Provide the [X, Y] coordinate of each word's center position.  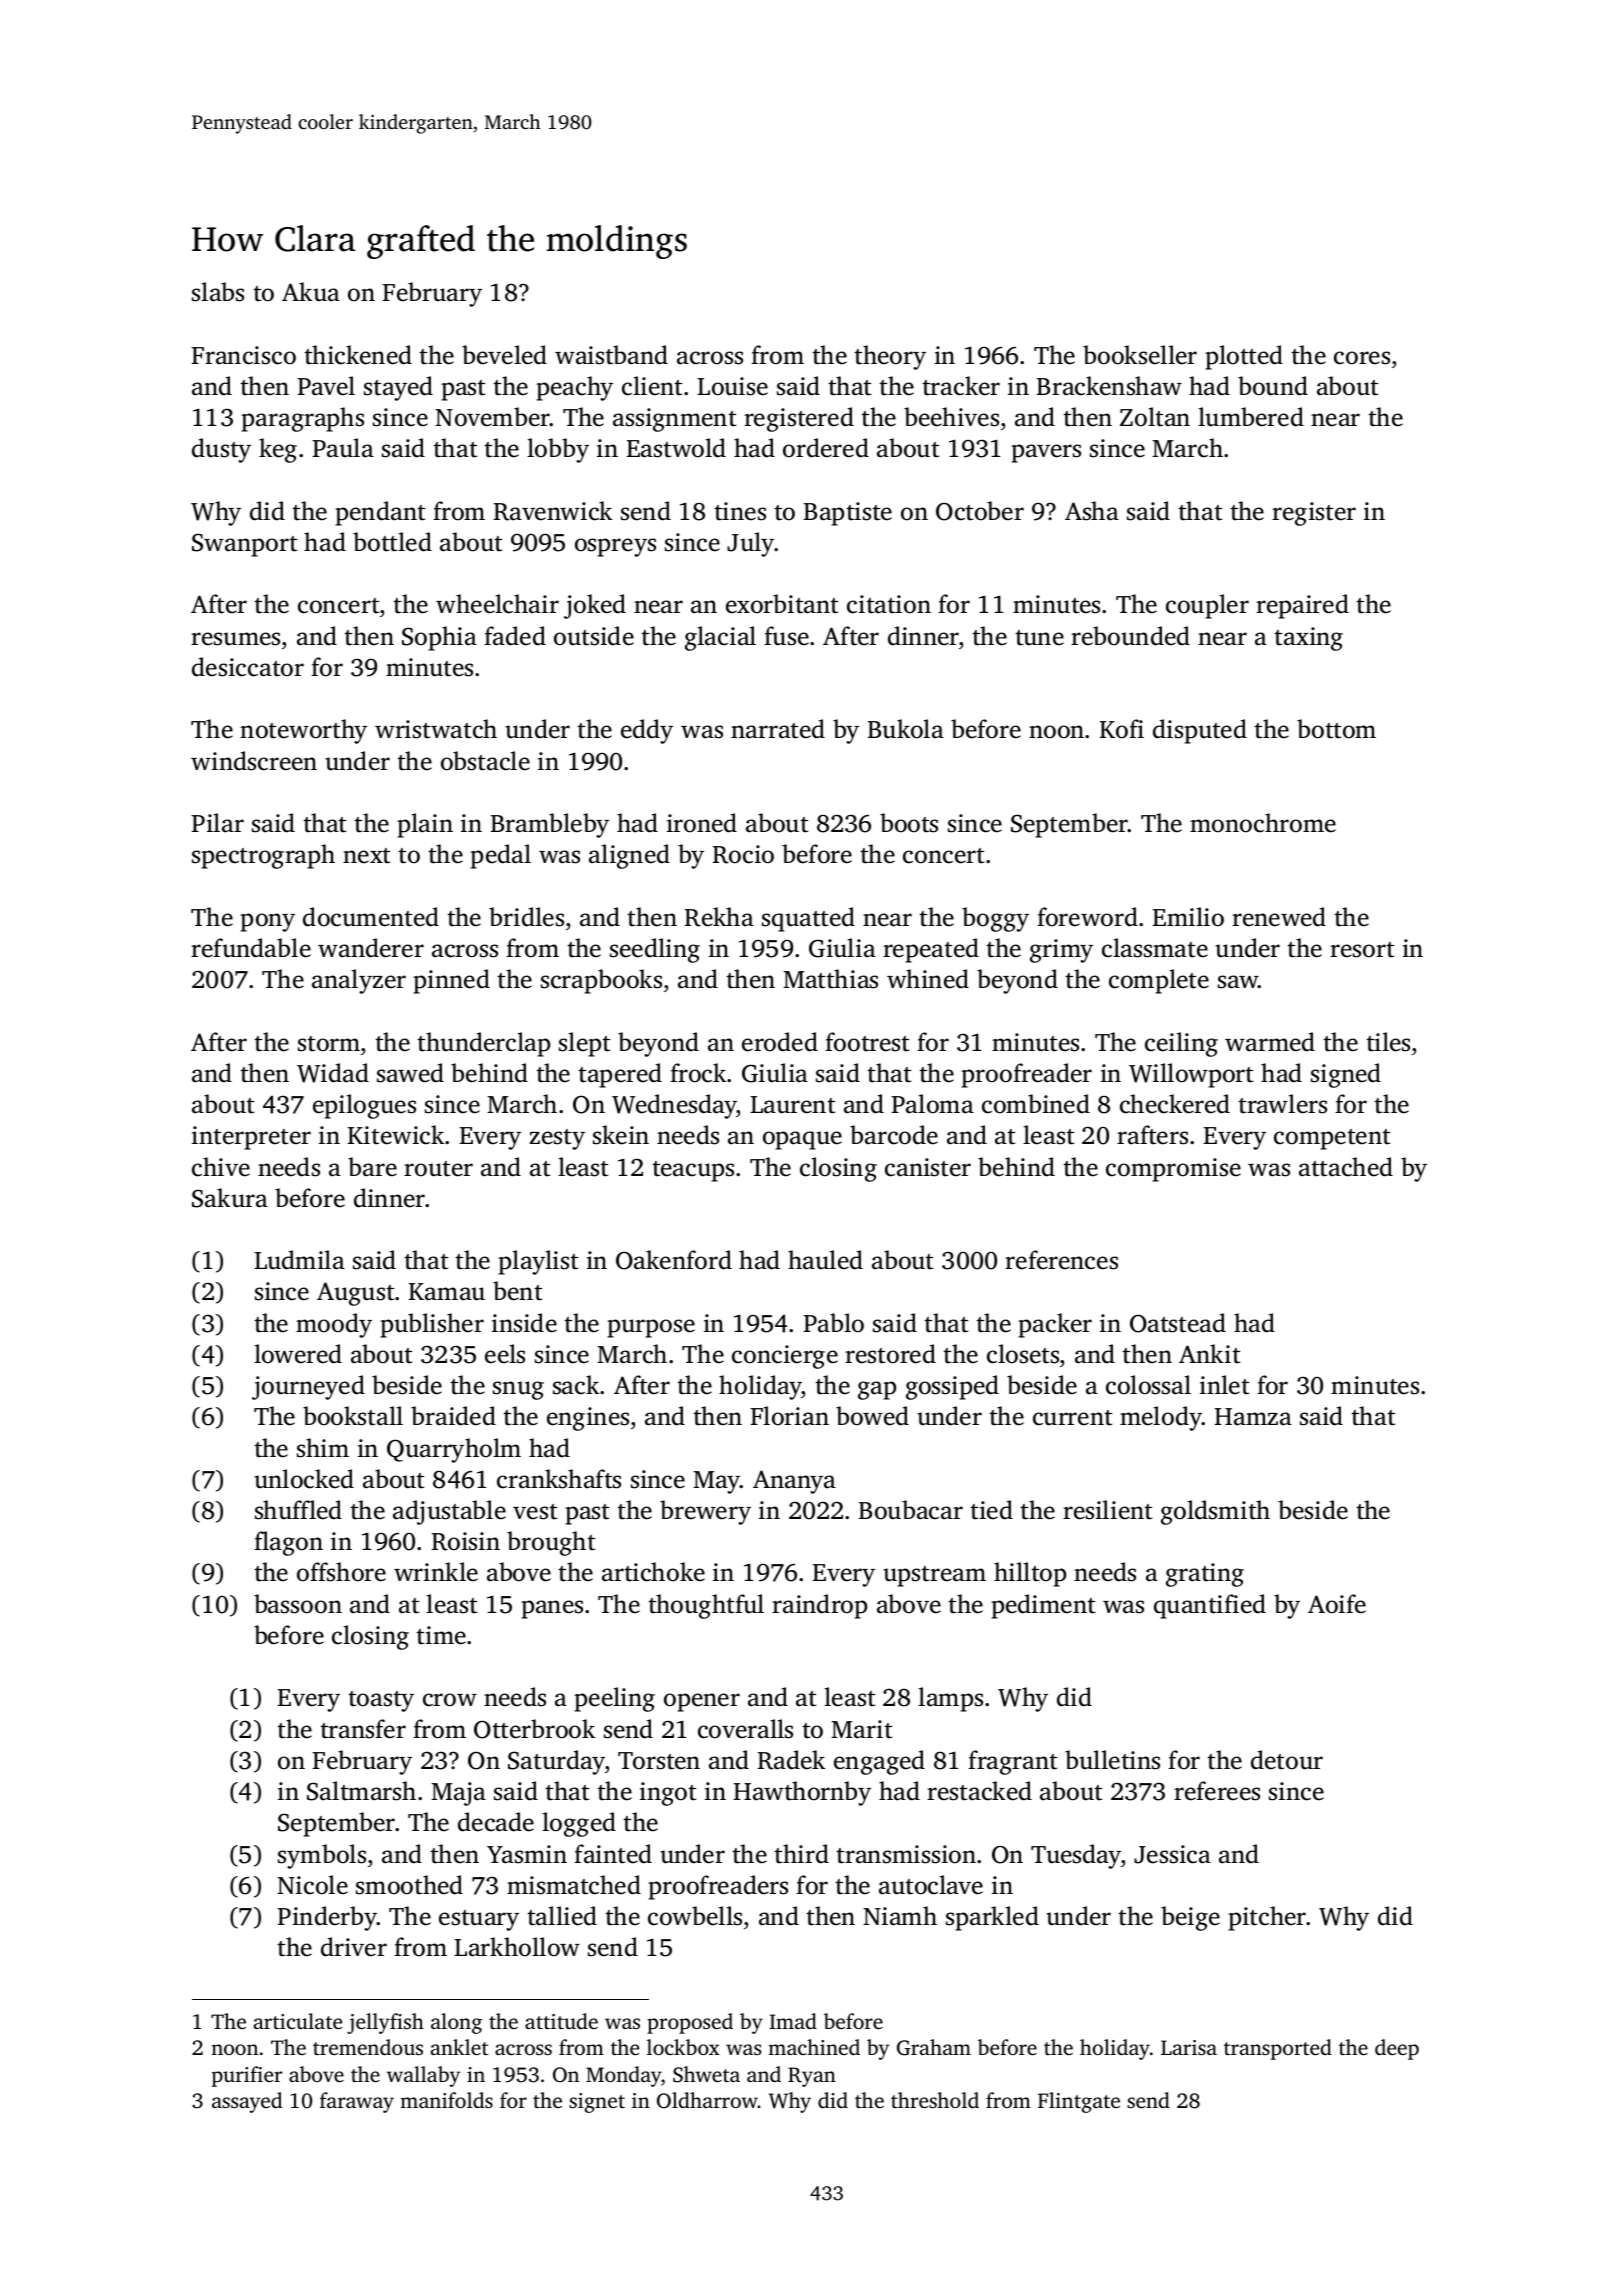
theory [890, 357]
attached [1346, 1167]
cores [1362, 358]
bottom [1336, 729]
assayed [247, 2102]
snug [518, 1390]
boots [909, 823]
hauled [825, 1260]
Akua [311, 292]
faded [515, 636]
